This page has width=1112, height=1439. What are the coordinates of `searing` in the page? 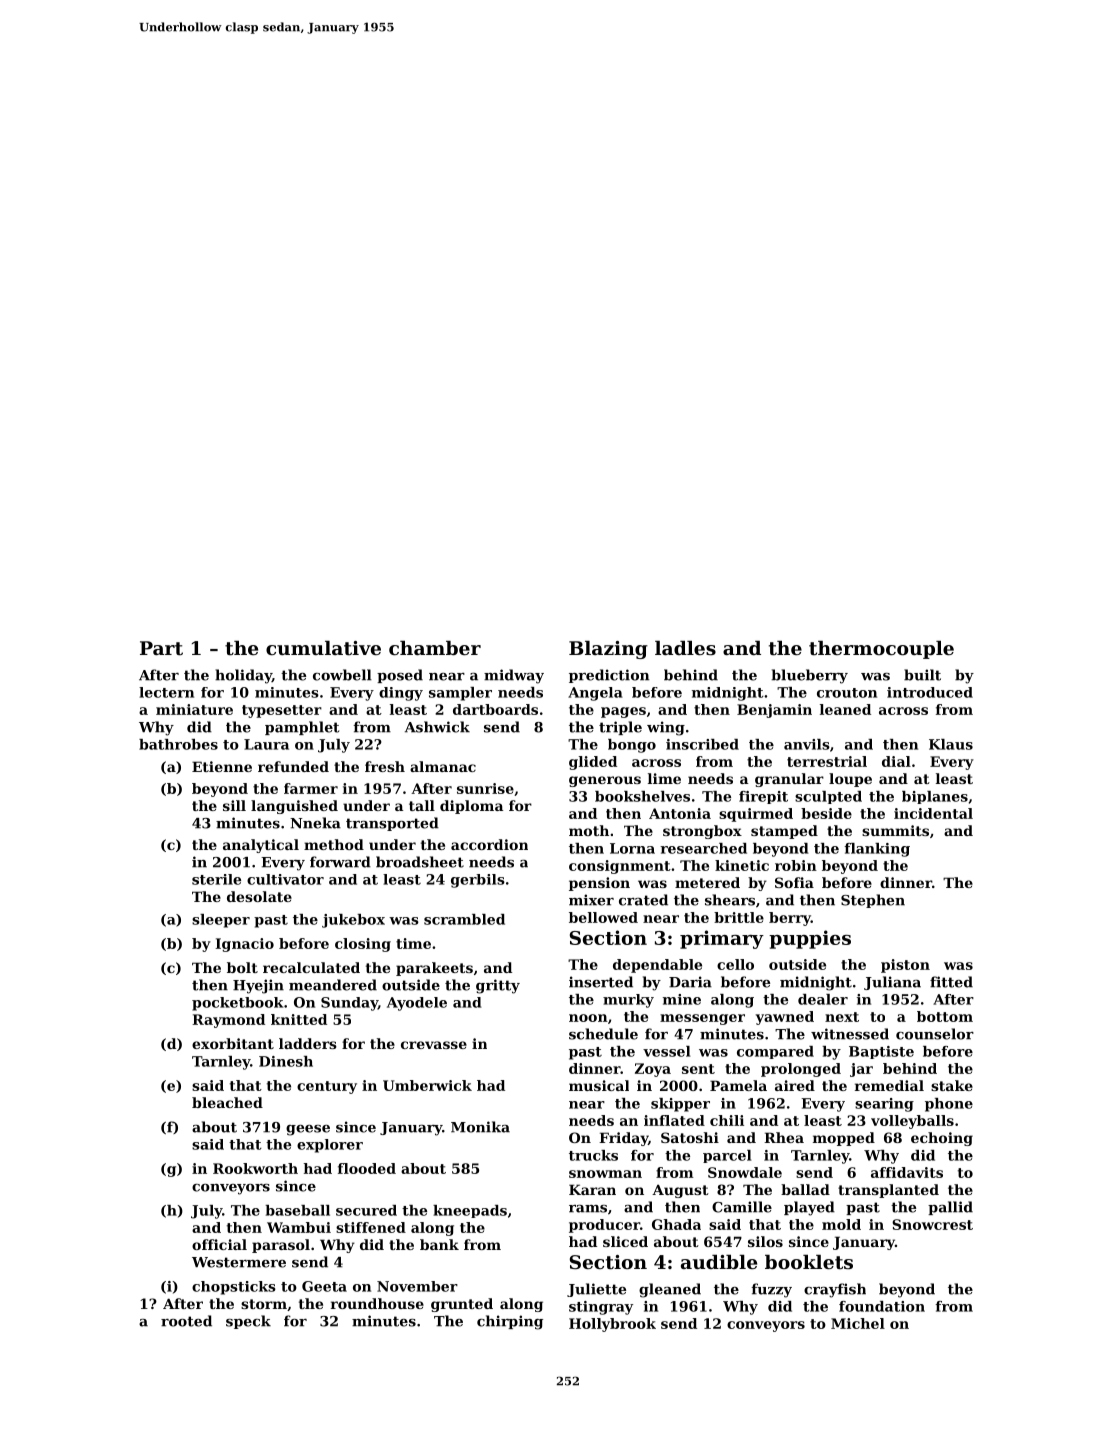 It's located at (884, 1105).
